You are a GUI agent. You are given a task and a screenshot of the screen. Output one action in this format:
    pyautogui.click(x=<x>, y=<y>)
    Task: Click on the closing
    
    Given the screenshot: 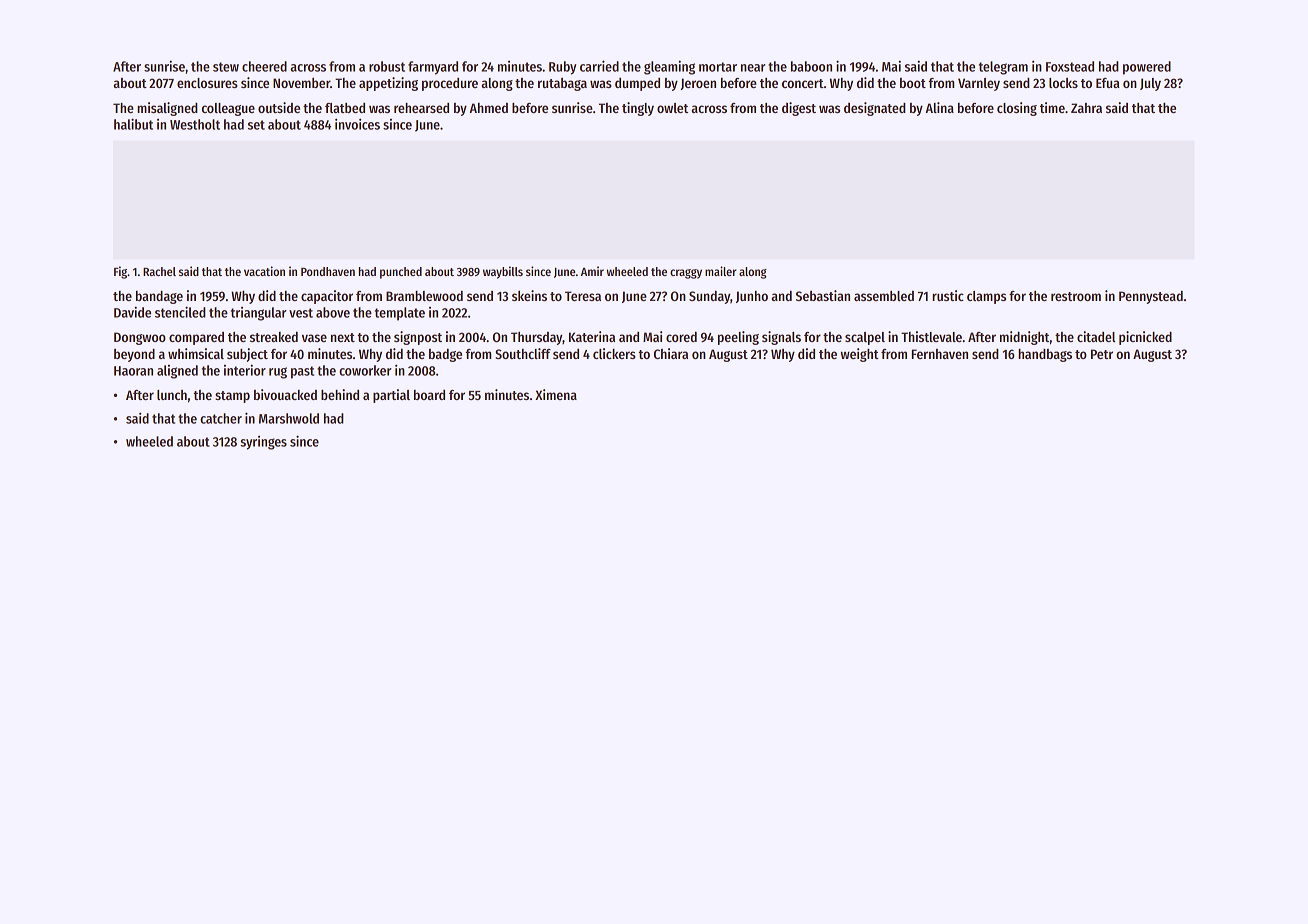 What is the action you would take?
    pyautogui.click(x=1017, y=109)
